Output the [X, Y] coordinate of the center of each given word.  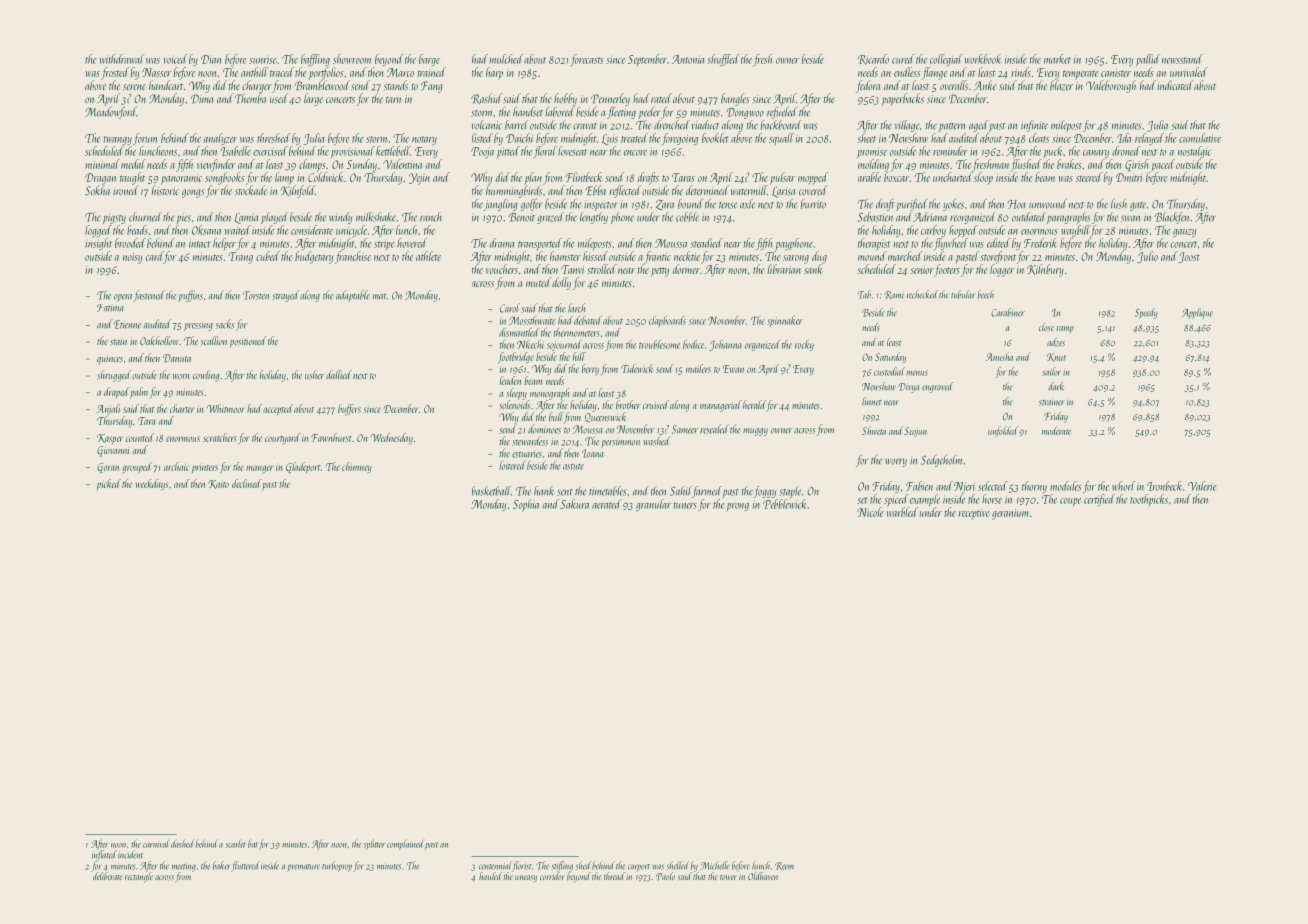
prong [738, 507]
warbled [902, 512]
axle [747, 204]
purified [911, 205]
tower [728, 877]
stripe [384, 245]
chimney [357, 467]
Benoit [521, 217]
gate [1138, 206]
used [279, 98]
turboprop [337, 866]
